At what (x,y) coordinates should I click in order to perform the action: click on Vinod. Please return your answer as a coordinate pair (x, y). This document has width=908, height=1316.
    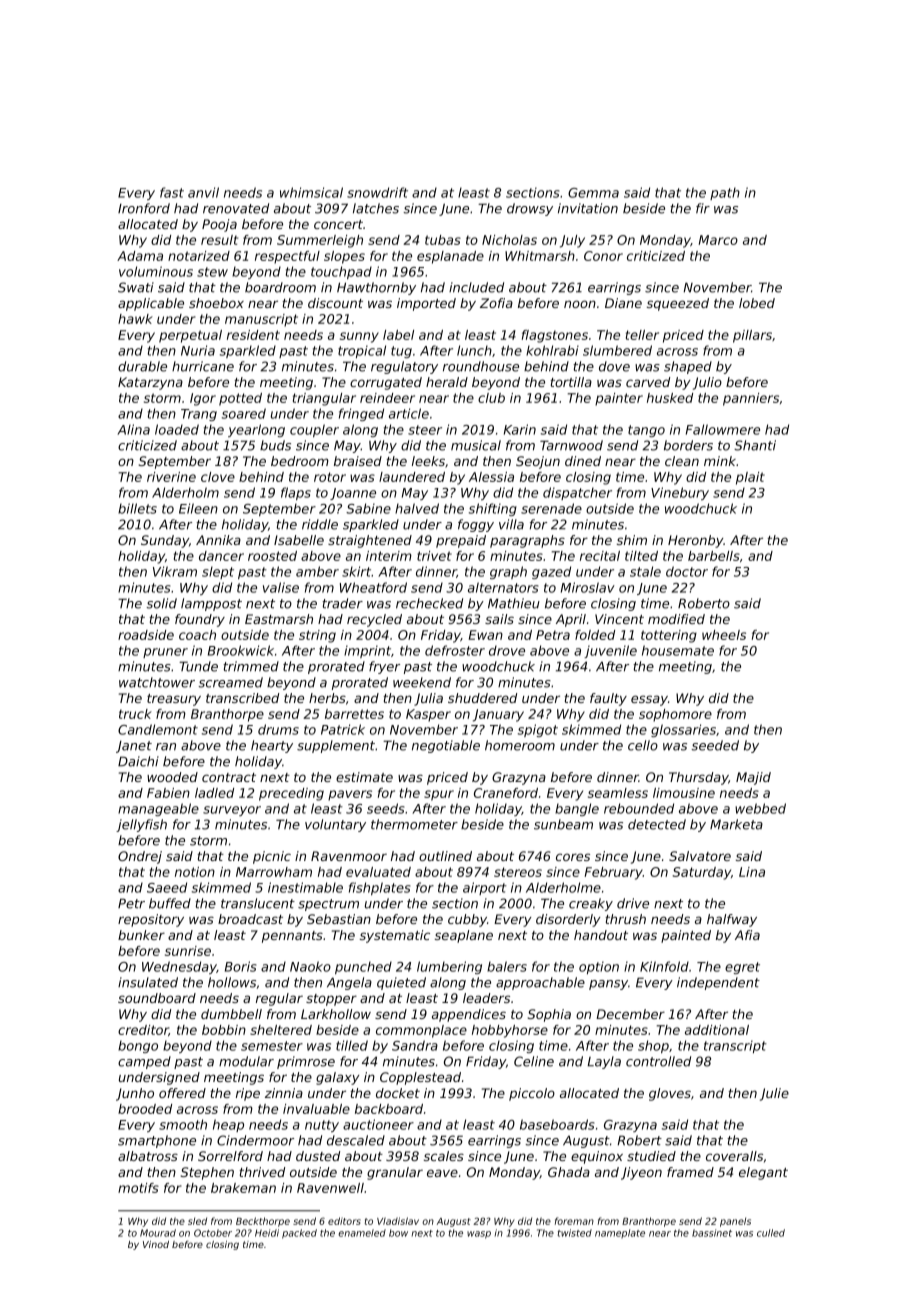
    Looking at the image, I should click on (156, 1244).
